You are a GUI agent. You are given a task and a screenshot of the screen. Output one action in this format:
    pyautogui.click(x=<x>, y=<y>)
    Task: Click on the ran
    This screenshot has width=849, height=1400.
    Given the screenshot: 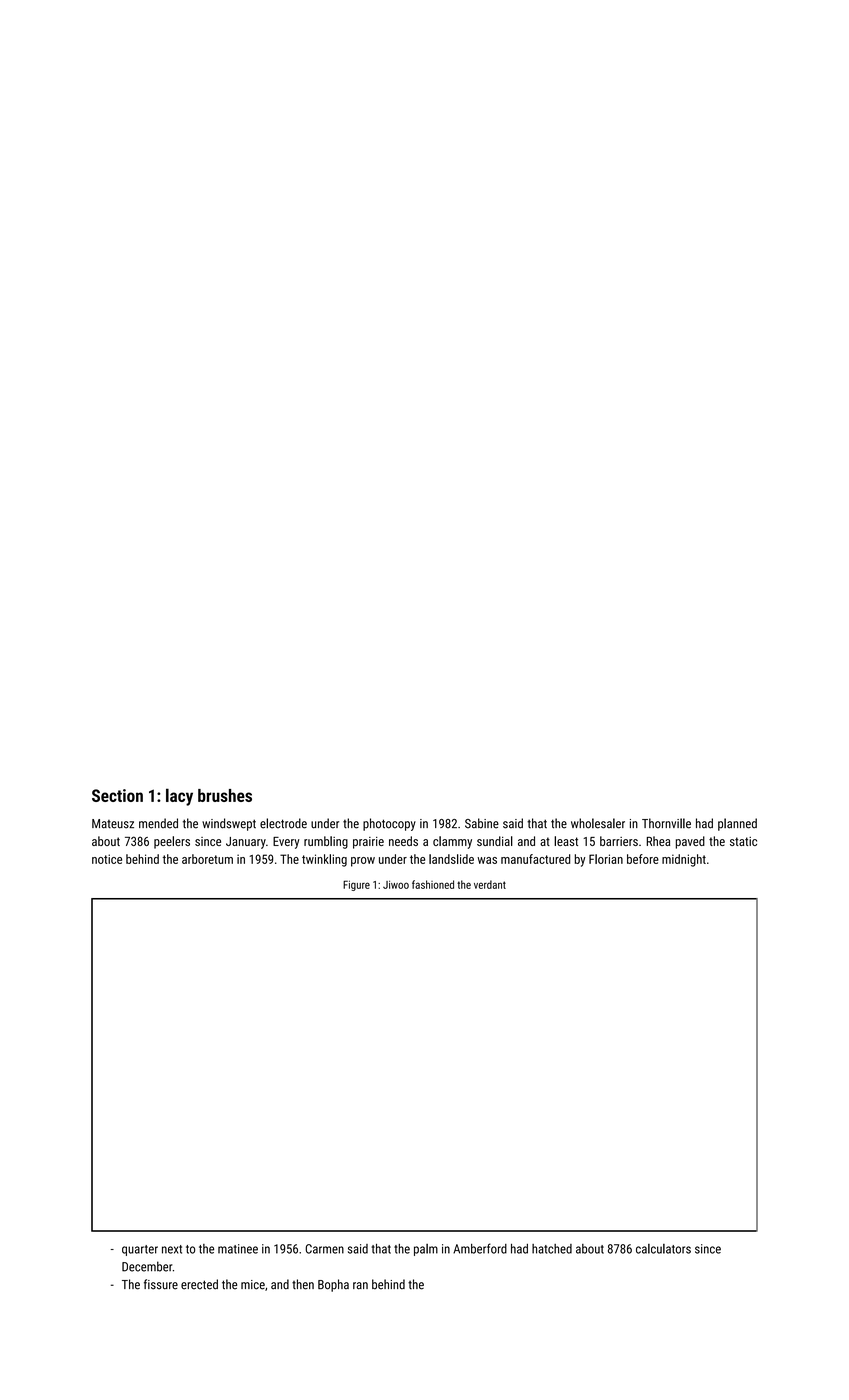 What is the action you would take?
    pyautogui.click(x=360, y=1286)
